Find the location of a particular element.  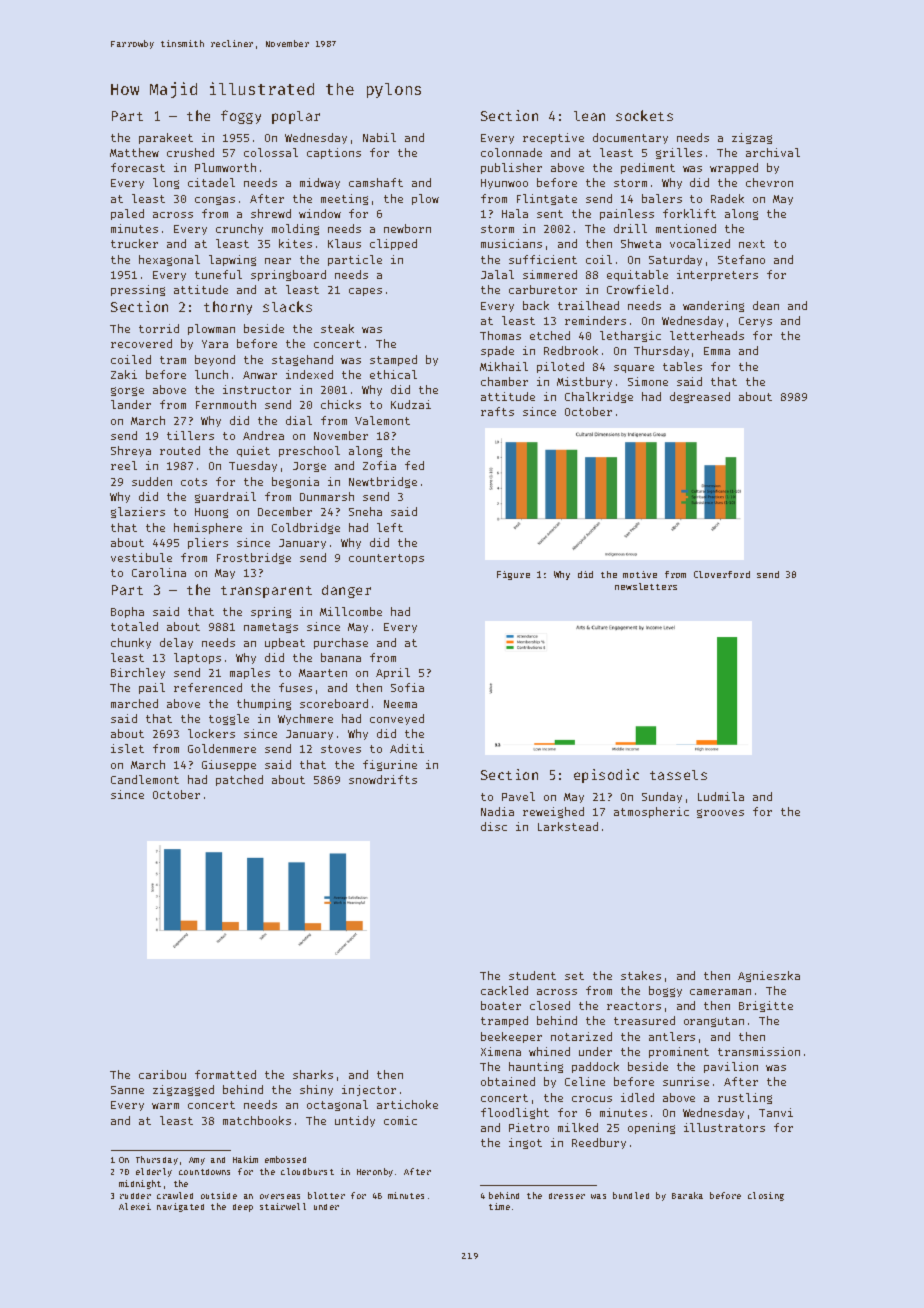

Emma is located at coordinates (717, 351).
